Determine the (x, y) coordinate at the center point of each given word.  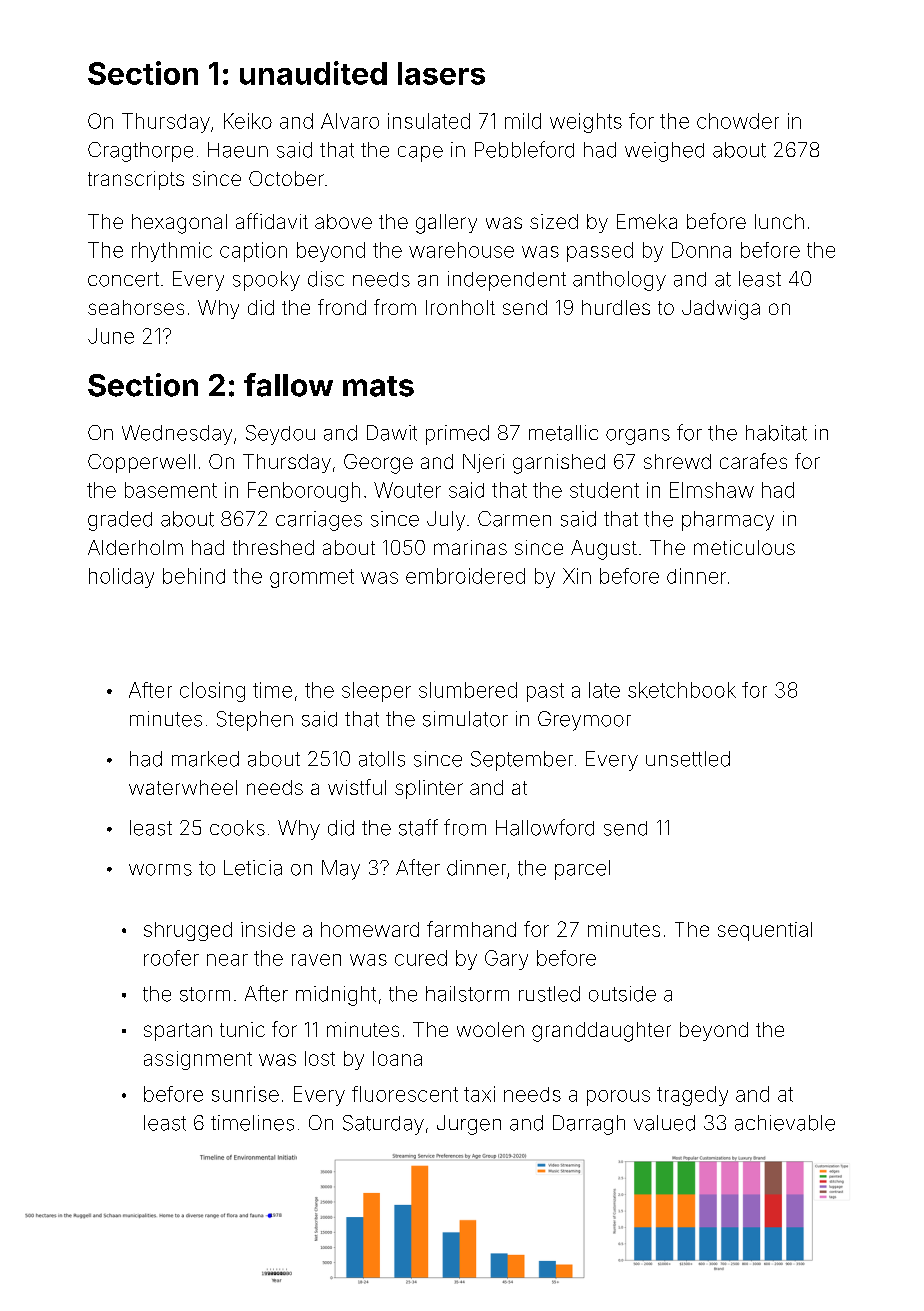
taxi (479, 1094)
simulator (465, 719)
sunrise (245, 1094)
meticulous (744, 547)
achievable (785, 1123)
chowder (738, 121)
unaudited (313, 73)
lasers (441, 73)
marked (205, 759)
